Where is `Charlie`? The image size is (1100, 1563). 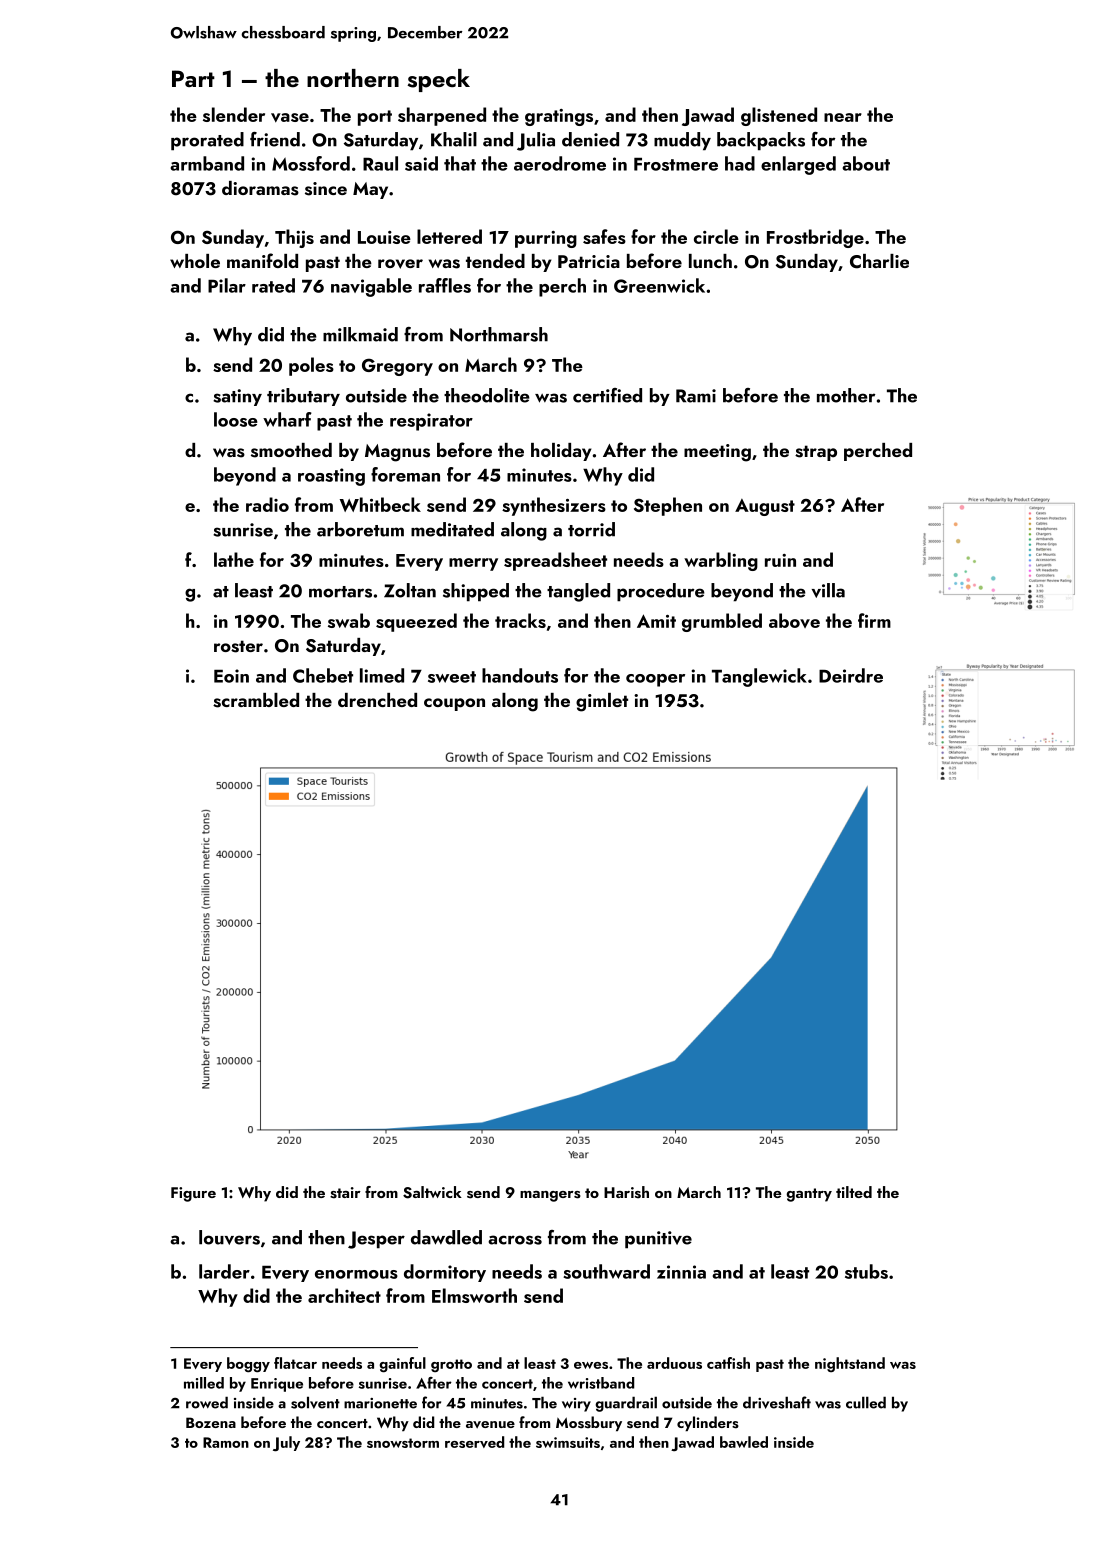
Charlie is located at coordinates (879, 261).
